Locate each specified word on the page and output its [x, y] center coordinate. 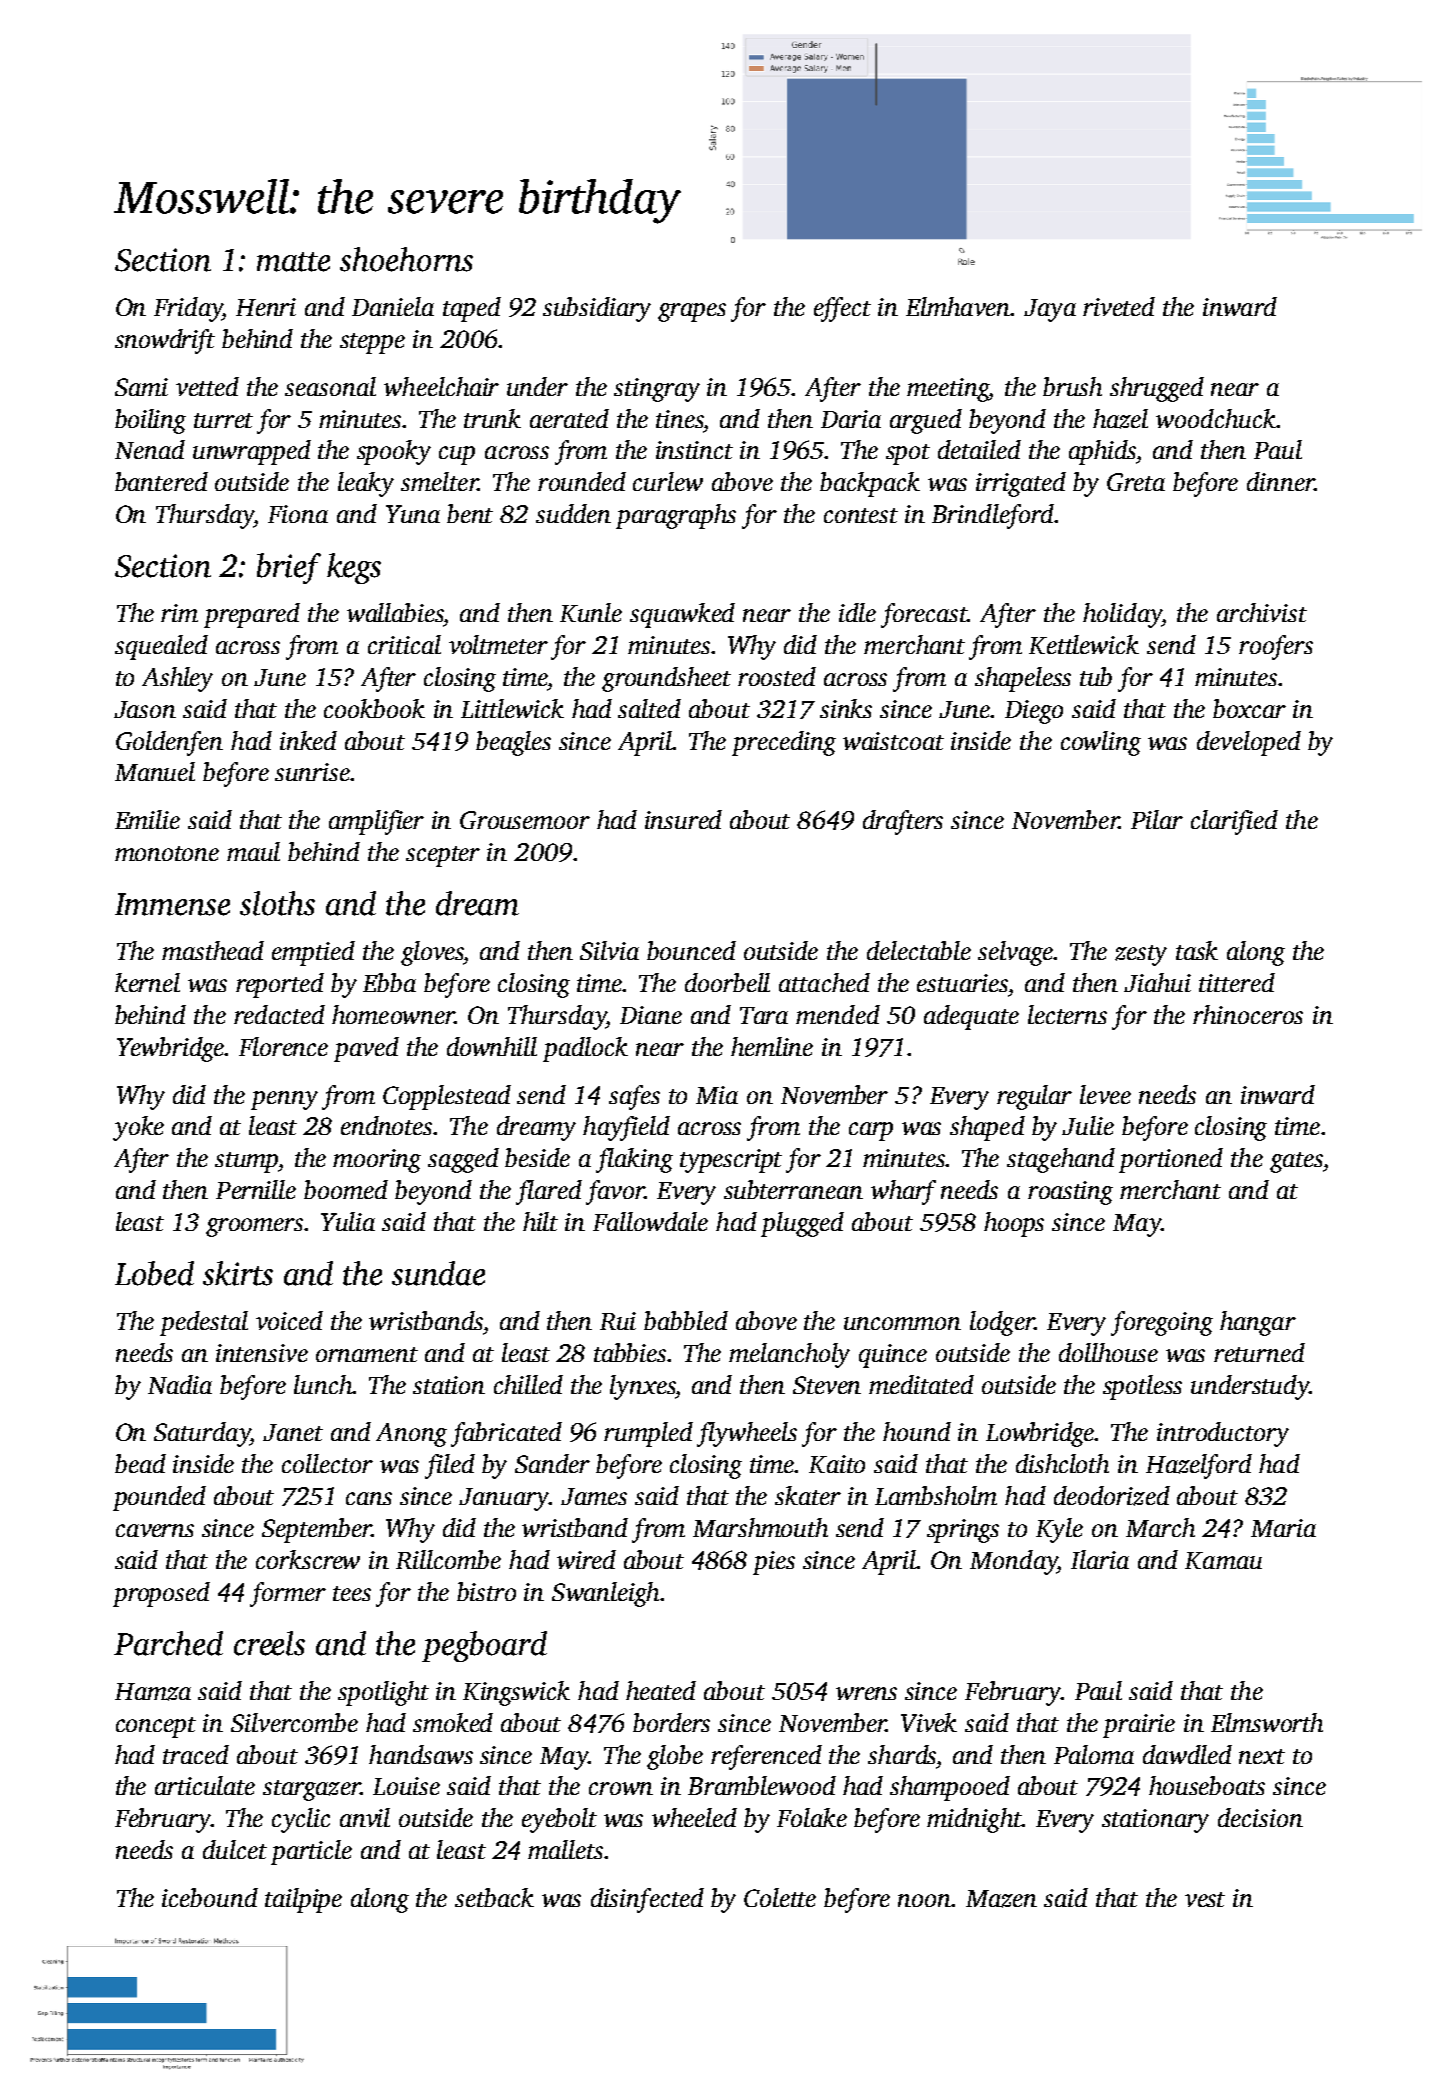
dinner [1280, 481]
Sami [141, 387]
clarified [1234, 822]
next [1262, 1756]
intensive [262, 1353]
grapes [692, 312]
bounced [691, 950]
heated [661, 1690]
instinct [694, 450]
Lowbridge [1040, 1434]
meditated [921, 1384]
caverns [155, 1530]
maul [253, 851]
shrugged [1157, 389]
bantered [161, 481]
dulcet [235, 1849]
